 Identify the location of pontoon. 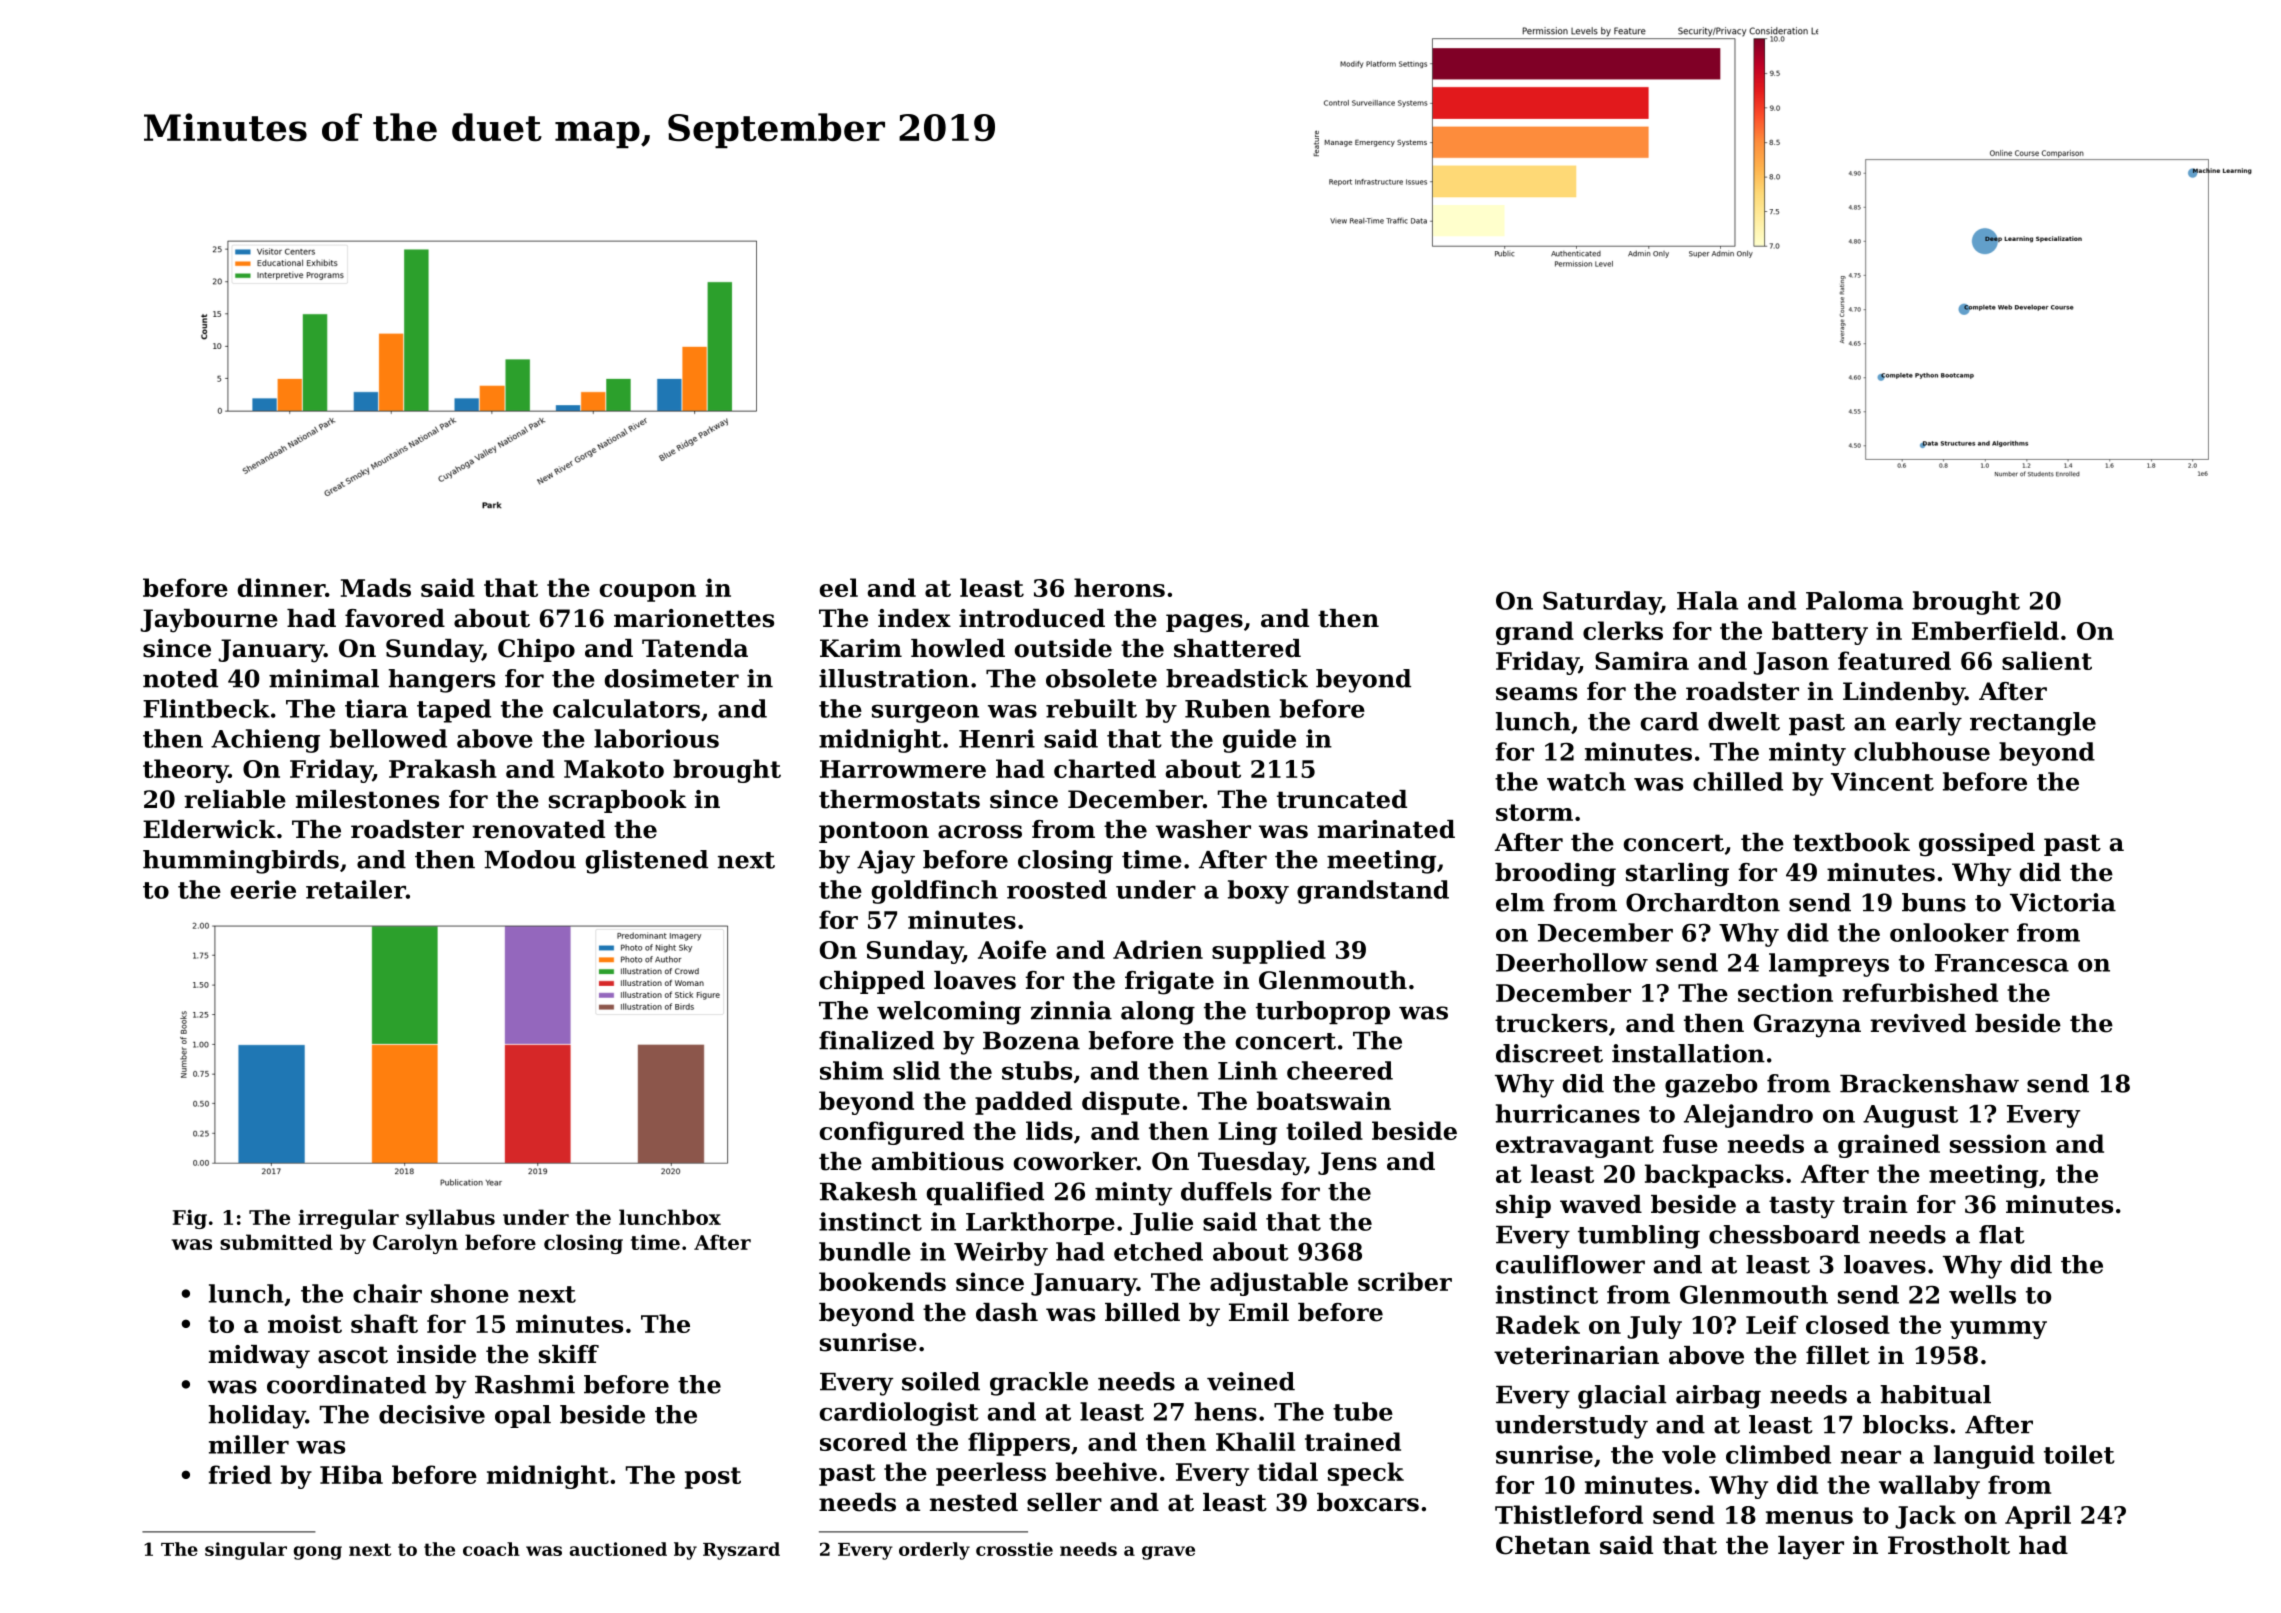
(874, 832).
